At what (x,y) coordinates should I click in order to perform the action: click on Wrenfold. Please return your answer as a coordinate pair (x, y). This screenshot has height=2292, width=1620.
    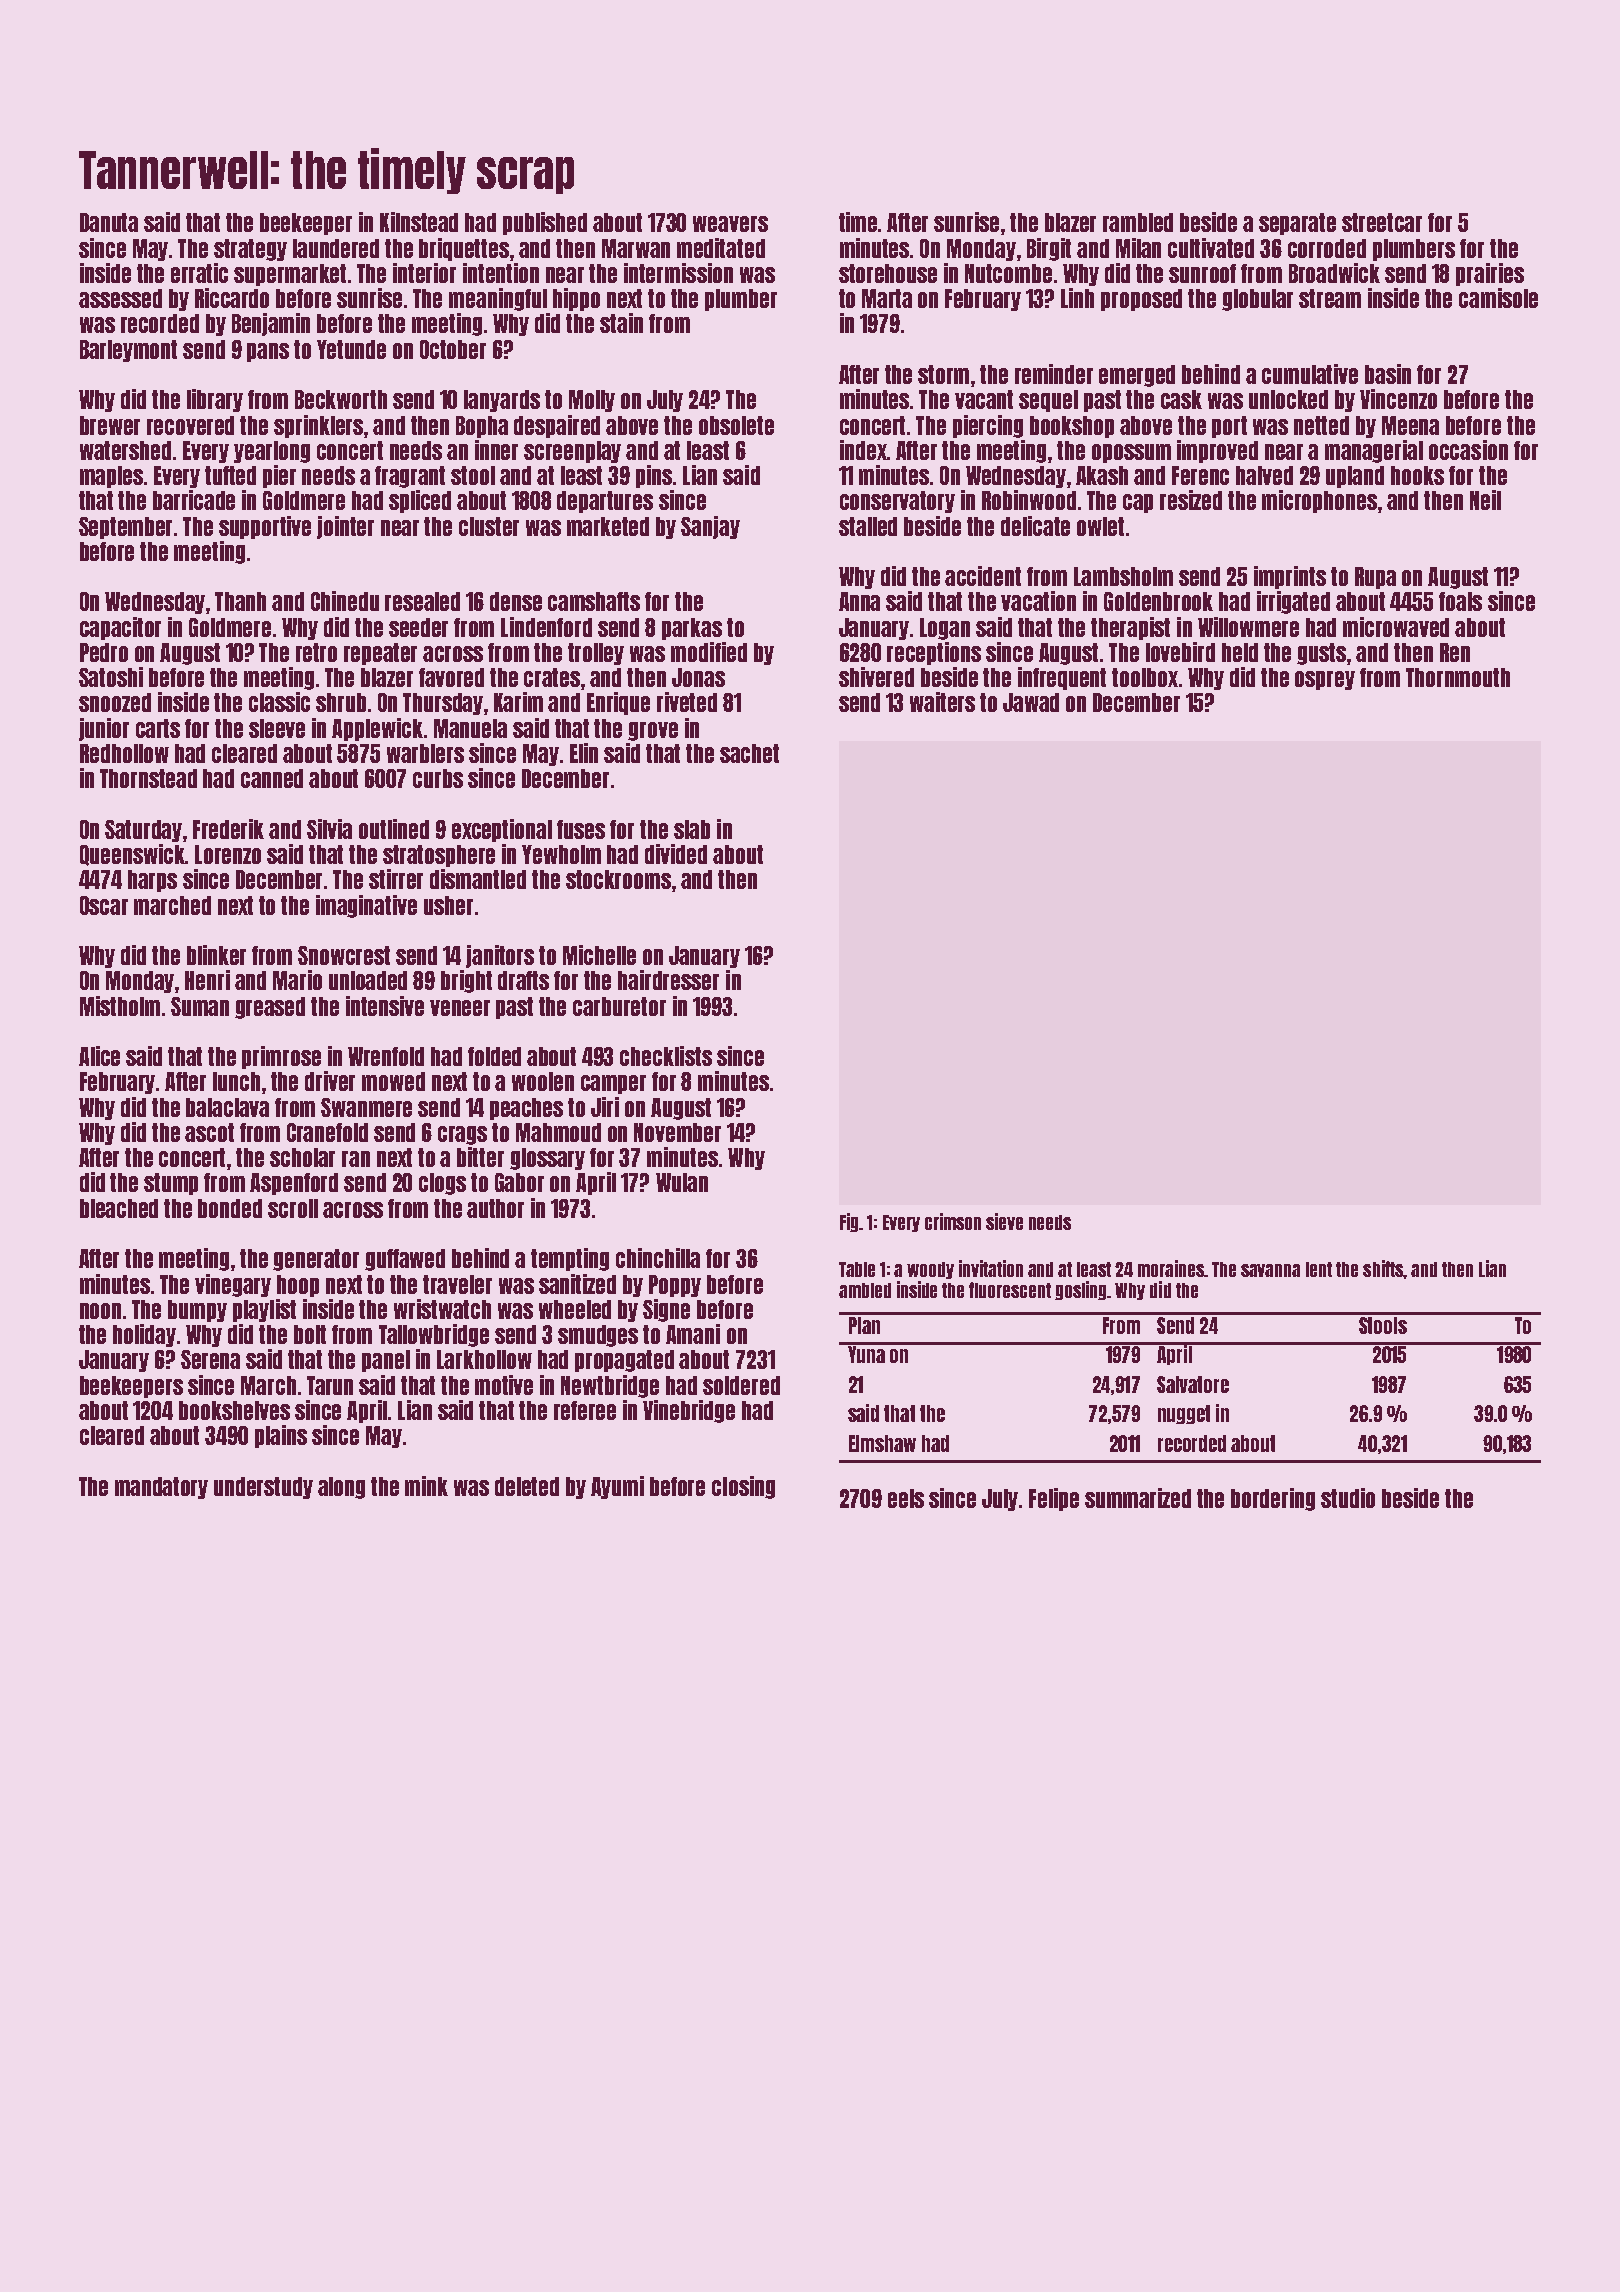
    Looking at the image, I should click on (386, 1056).
